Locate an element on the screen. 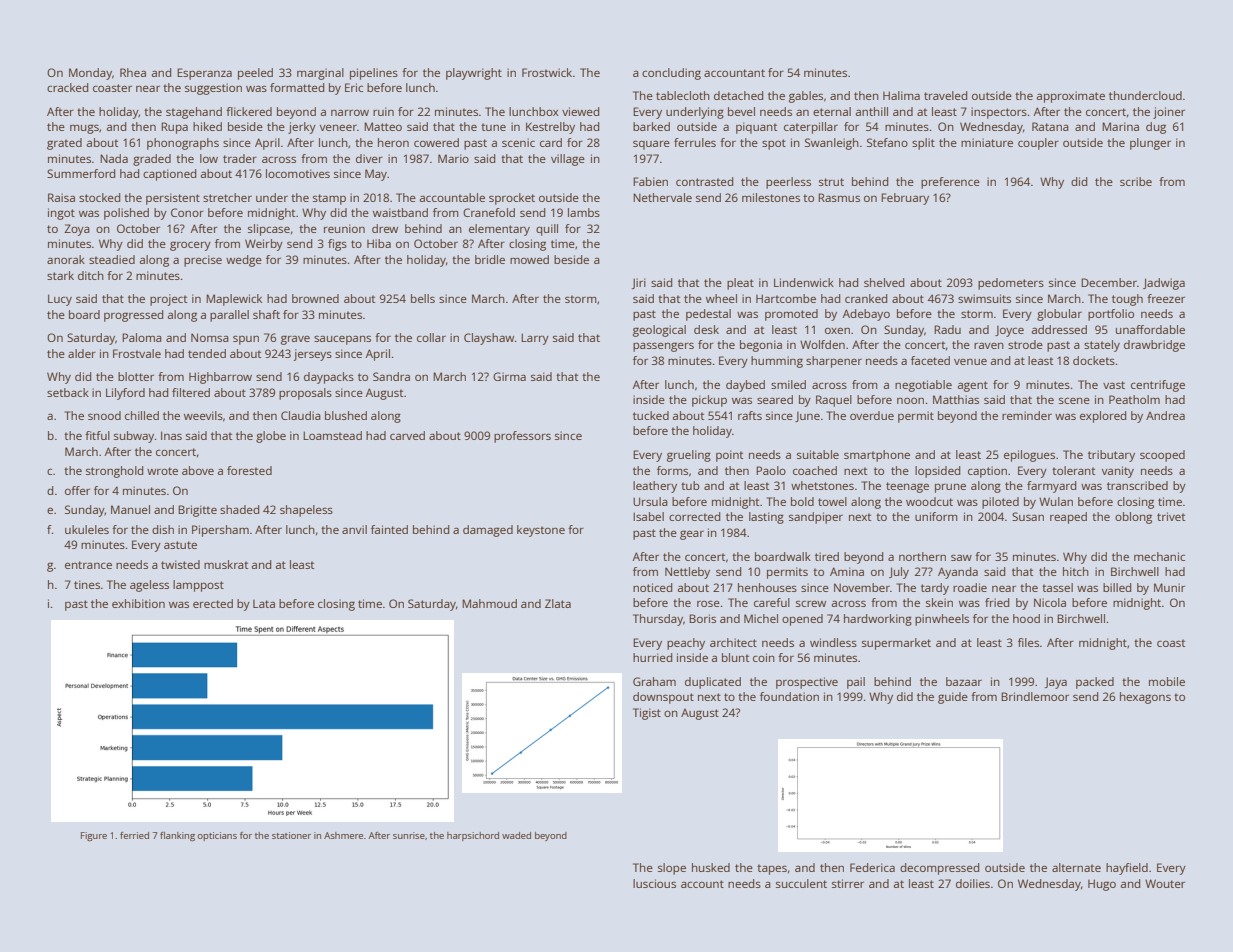  scenic is located at coordinates (518, 142).
